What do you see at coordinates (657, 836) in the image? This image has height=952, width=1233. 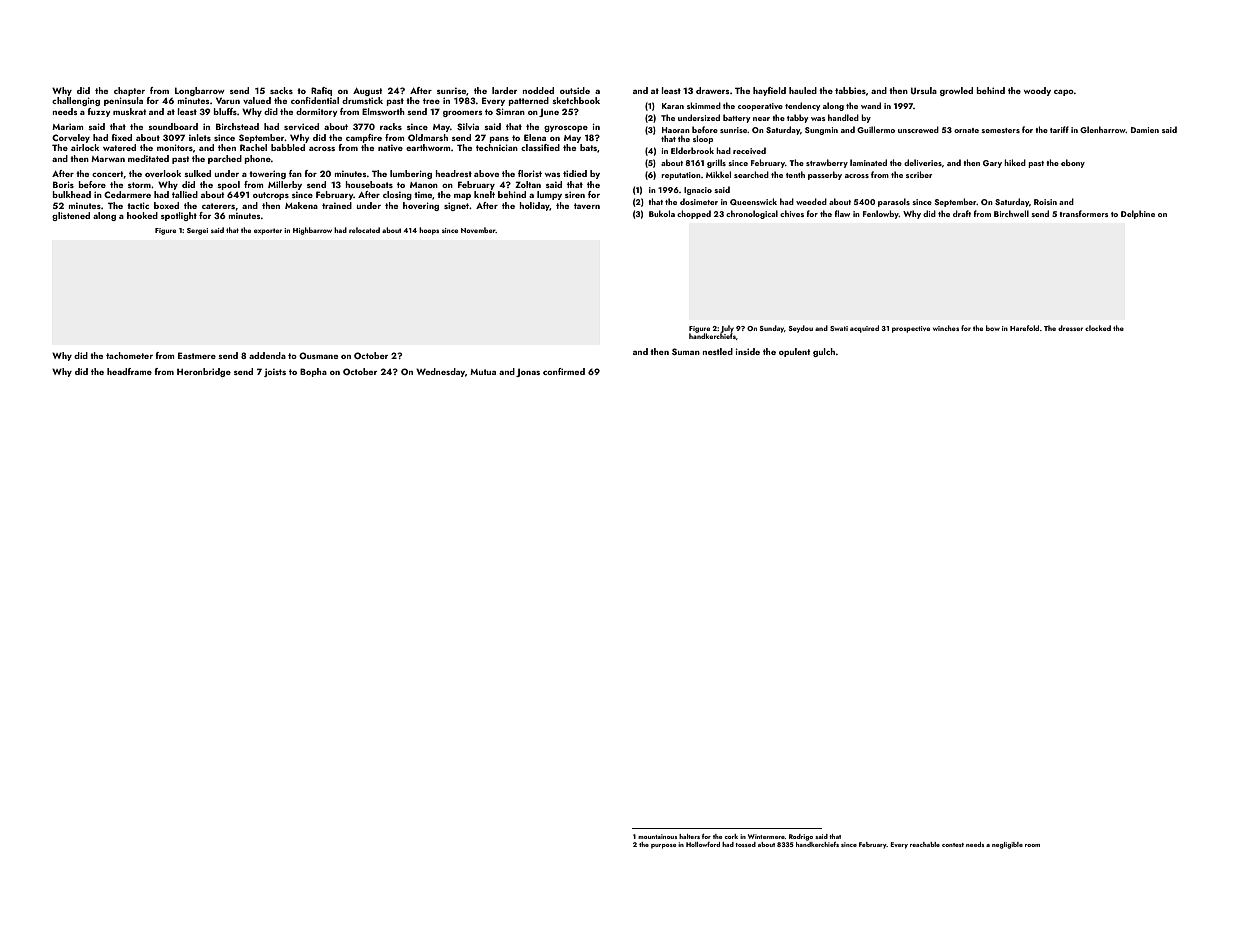 I see `mountainous` at bounding box center [657, 836].
